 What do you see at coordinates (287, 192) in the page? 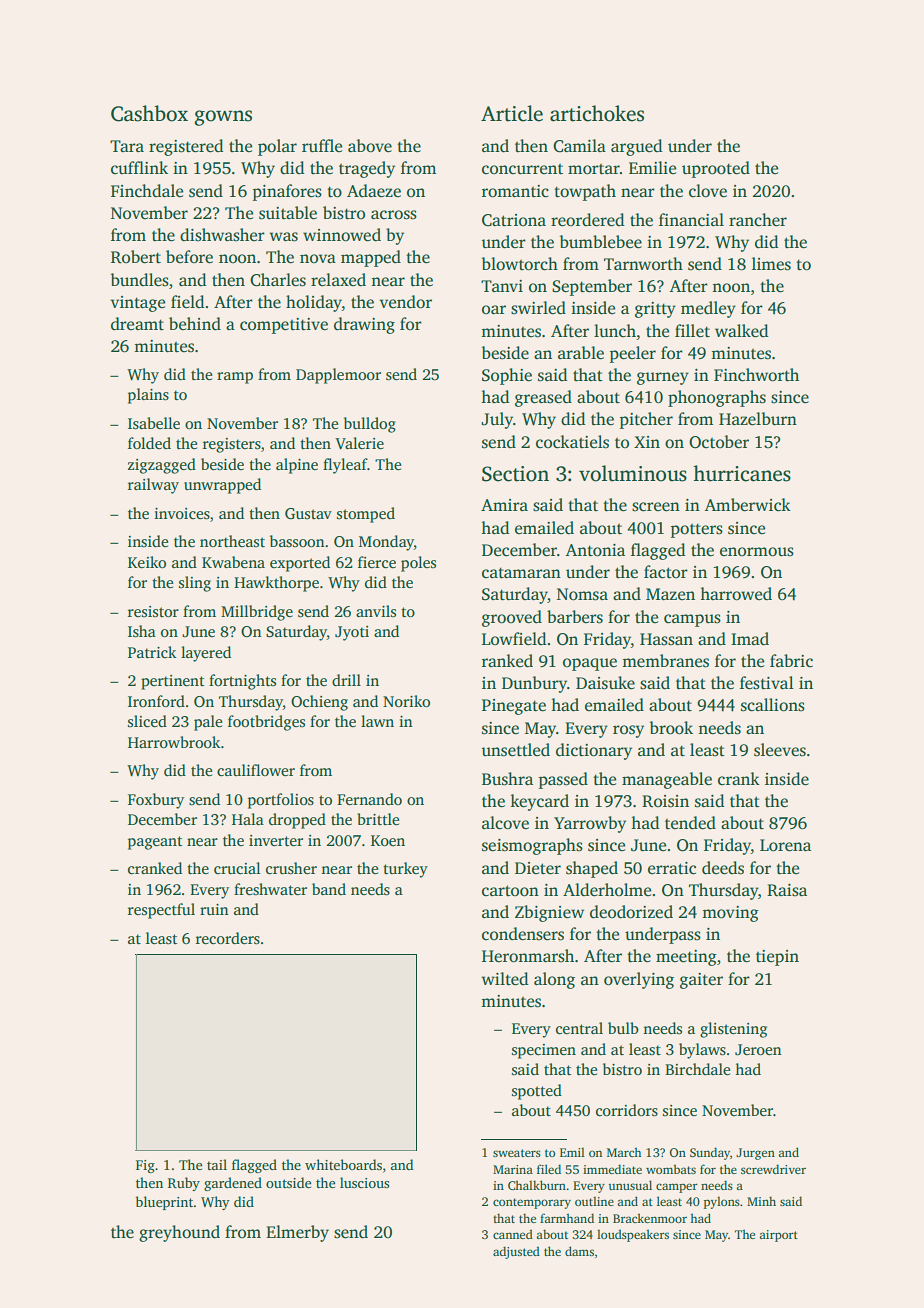
I see `pinafores` at bounding box center [287, 192].
